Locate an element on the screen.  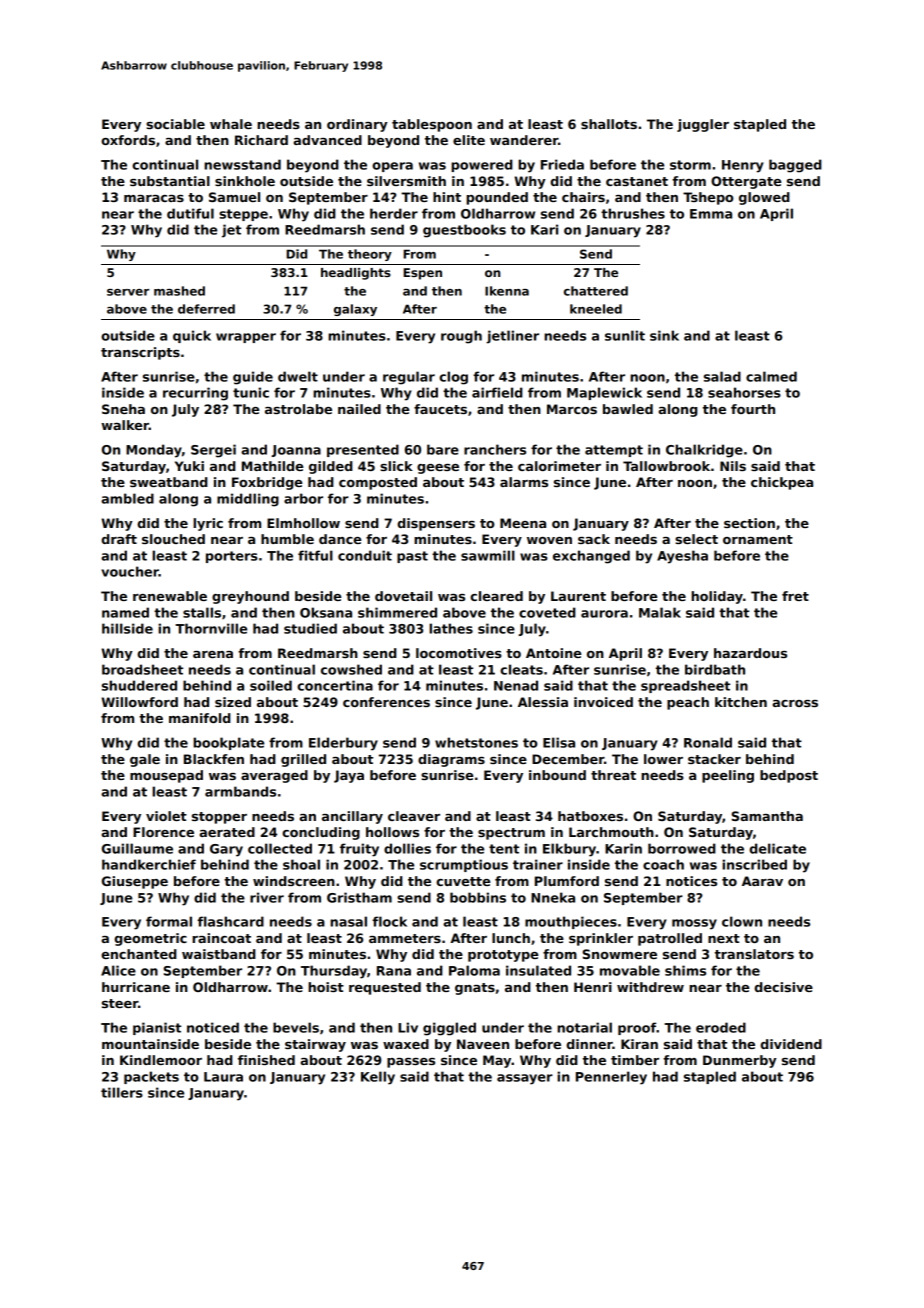
attempt is located at coordinates (614, 451).
